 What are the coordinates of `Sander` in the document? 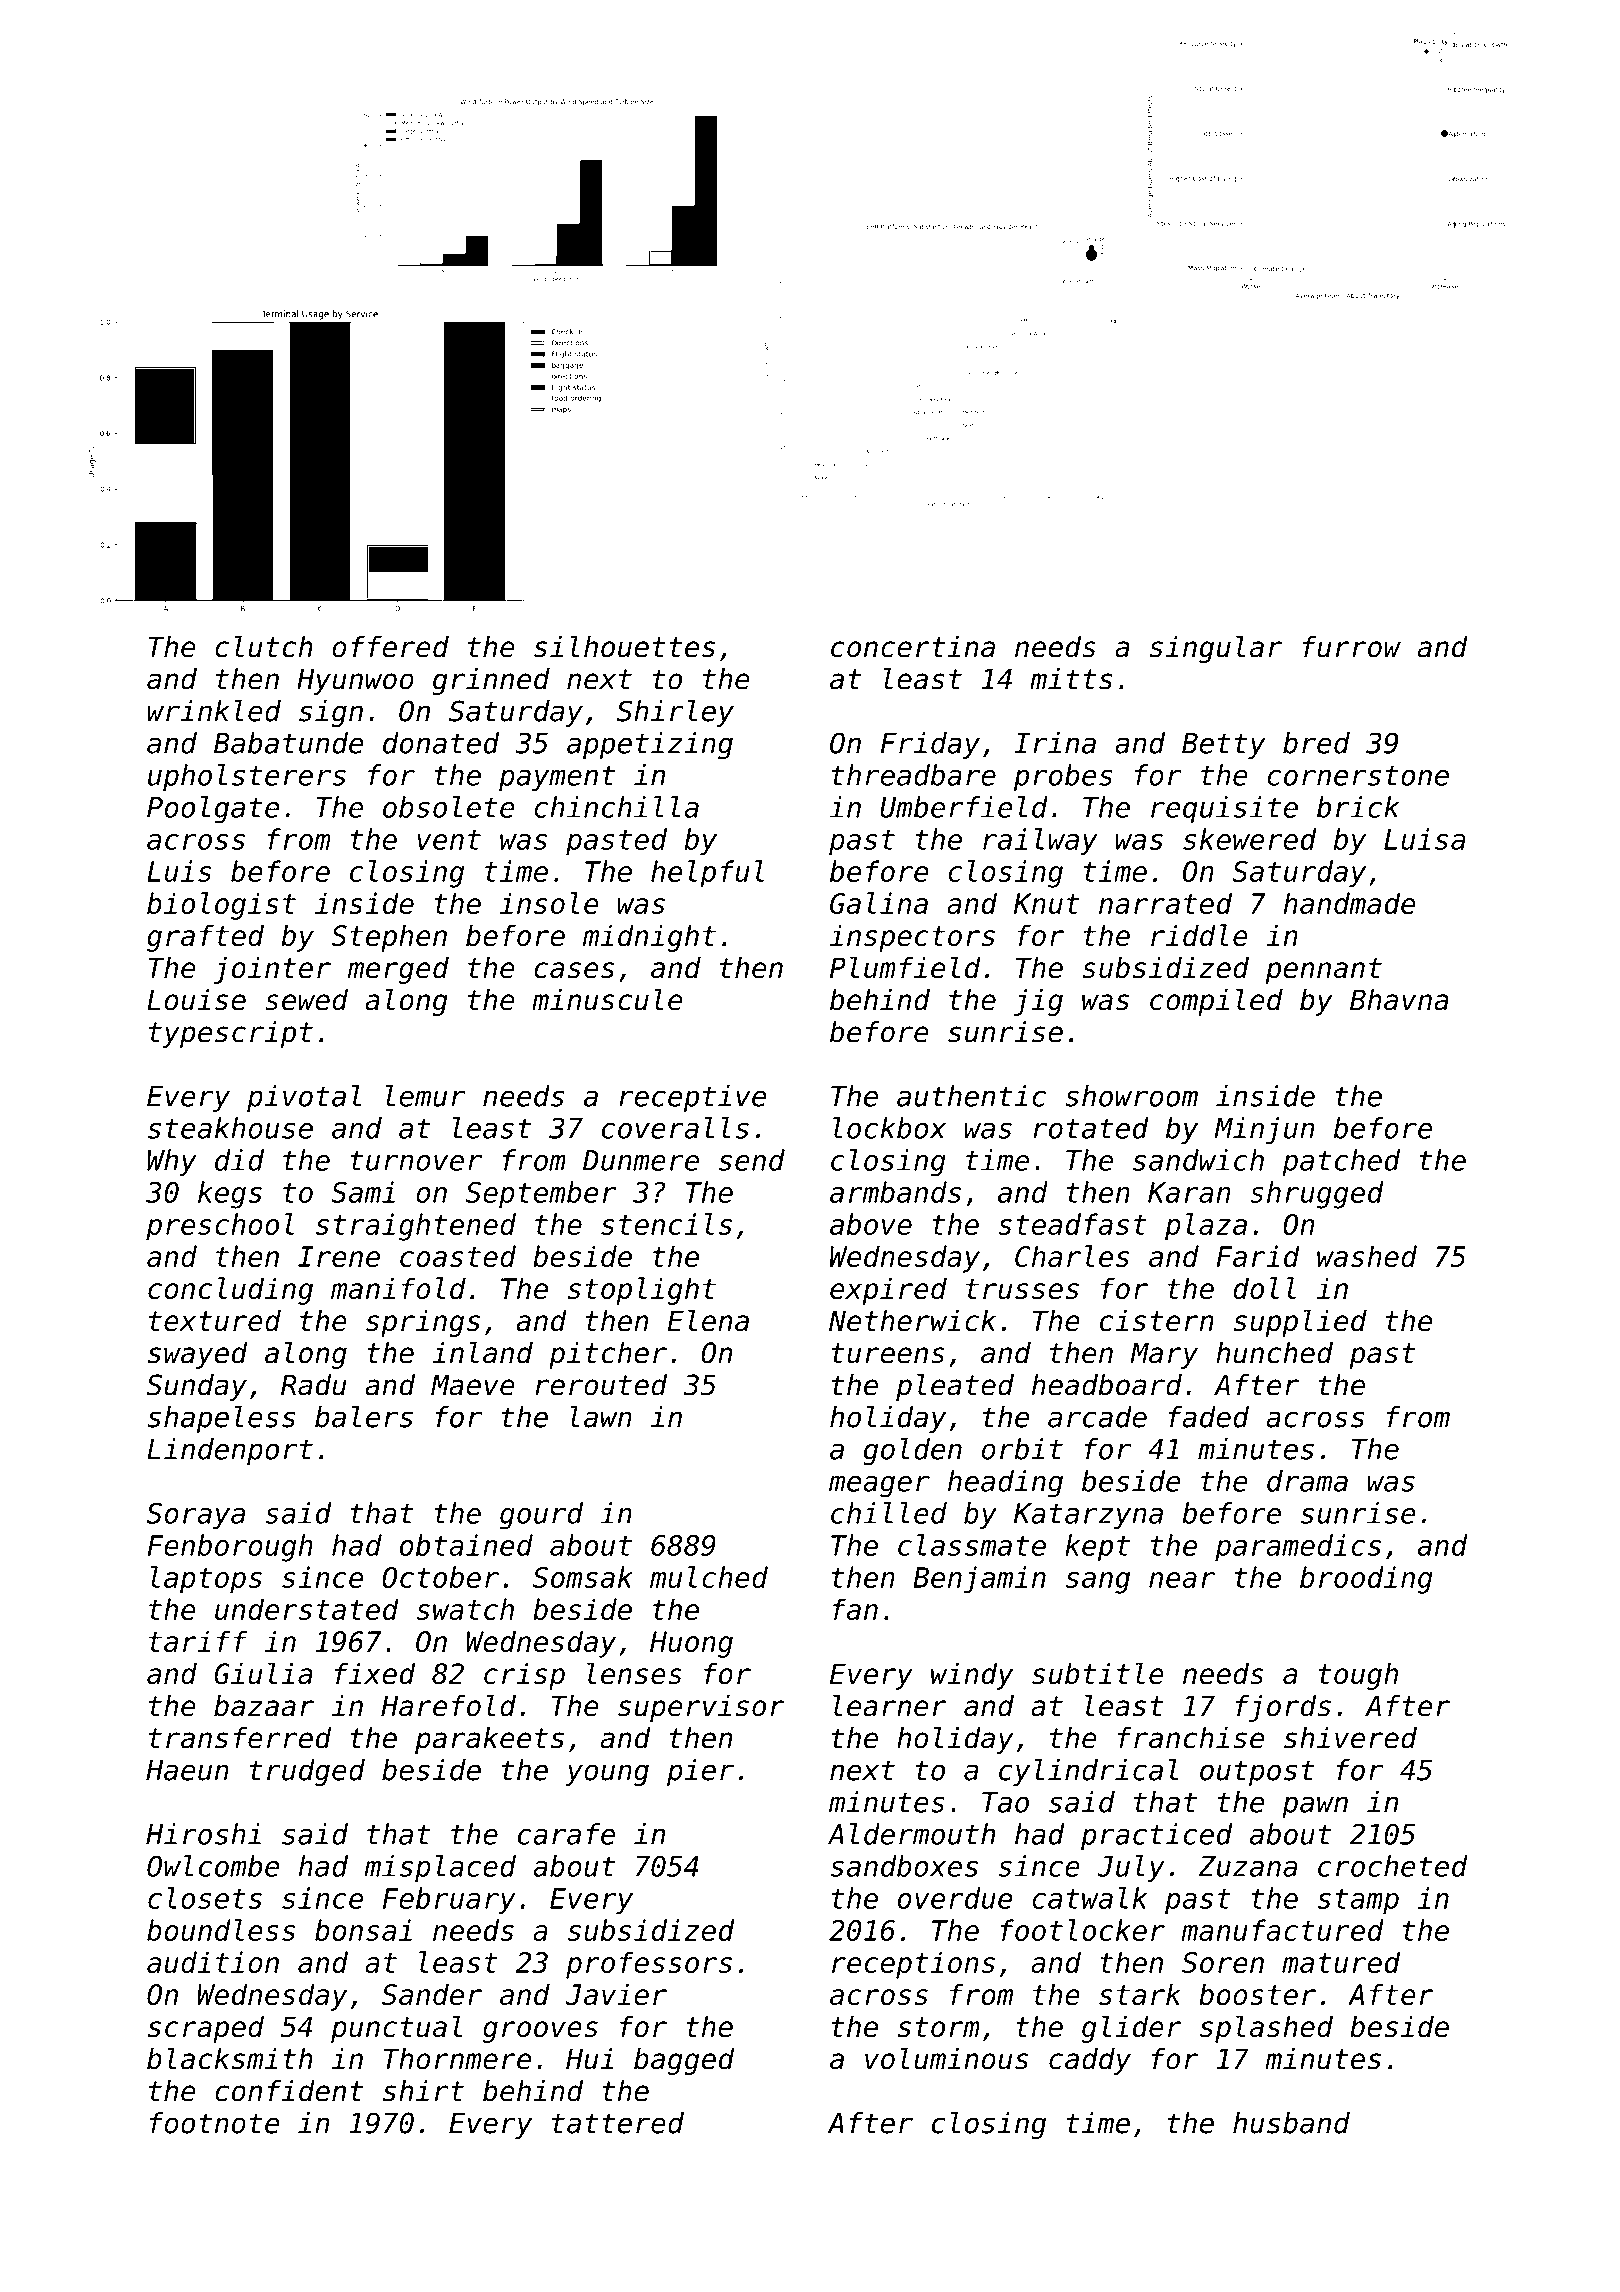 It's located at (432, 1994).
